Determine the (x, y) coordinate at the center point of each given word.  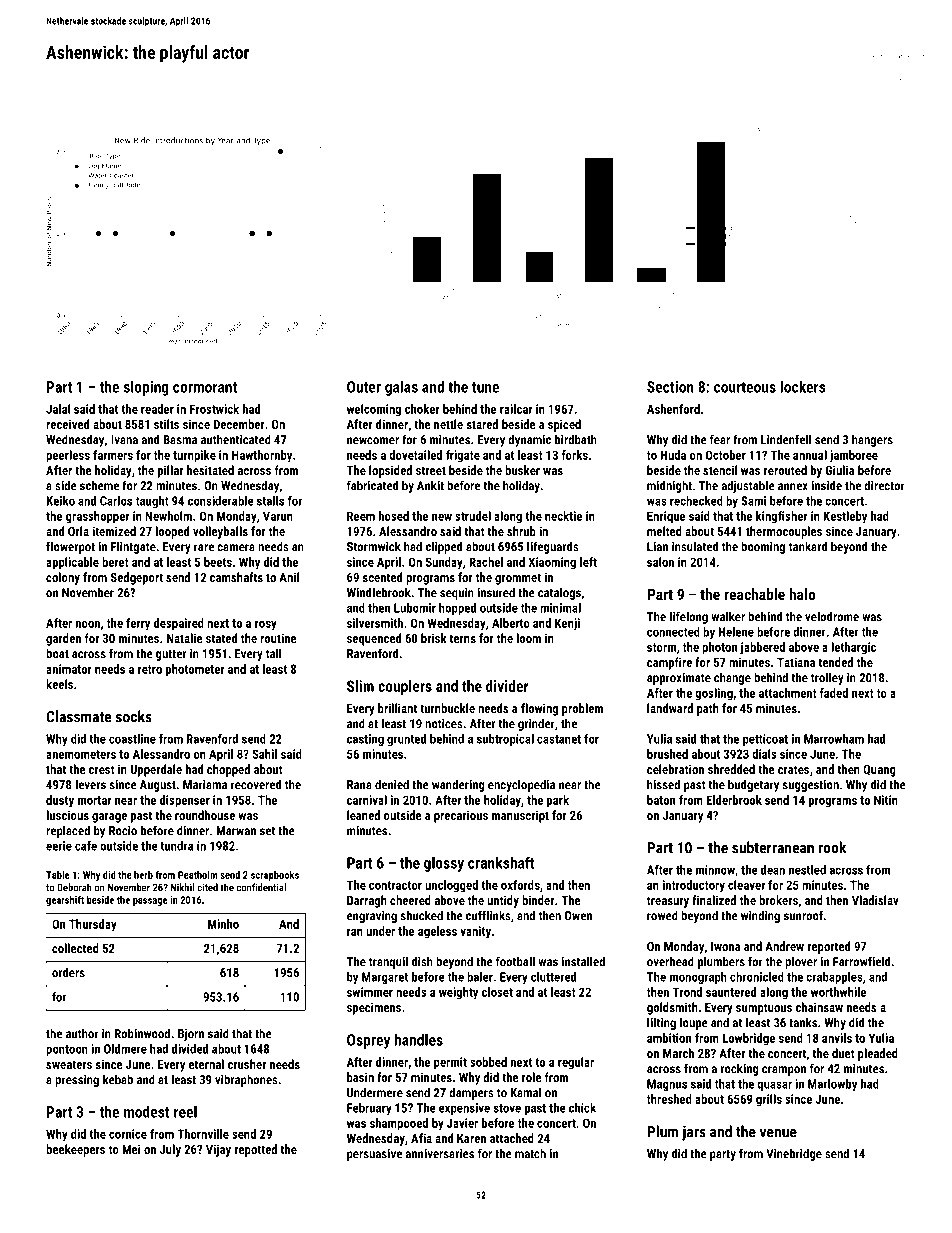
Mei (131, 1149)
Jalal (58, 409)
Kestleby (845, 517)
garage (109, 818)
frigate (463, 456)
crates (793, 769)
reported (829, 947)
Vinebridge (794, 1154)
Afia (421, 1138)
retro (150, 669)
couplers (405, 687)
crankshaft (501, 863)
